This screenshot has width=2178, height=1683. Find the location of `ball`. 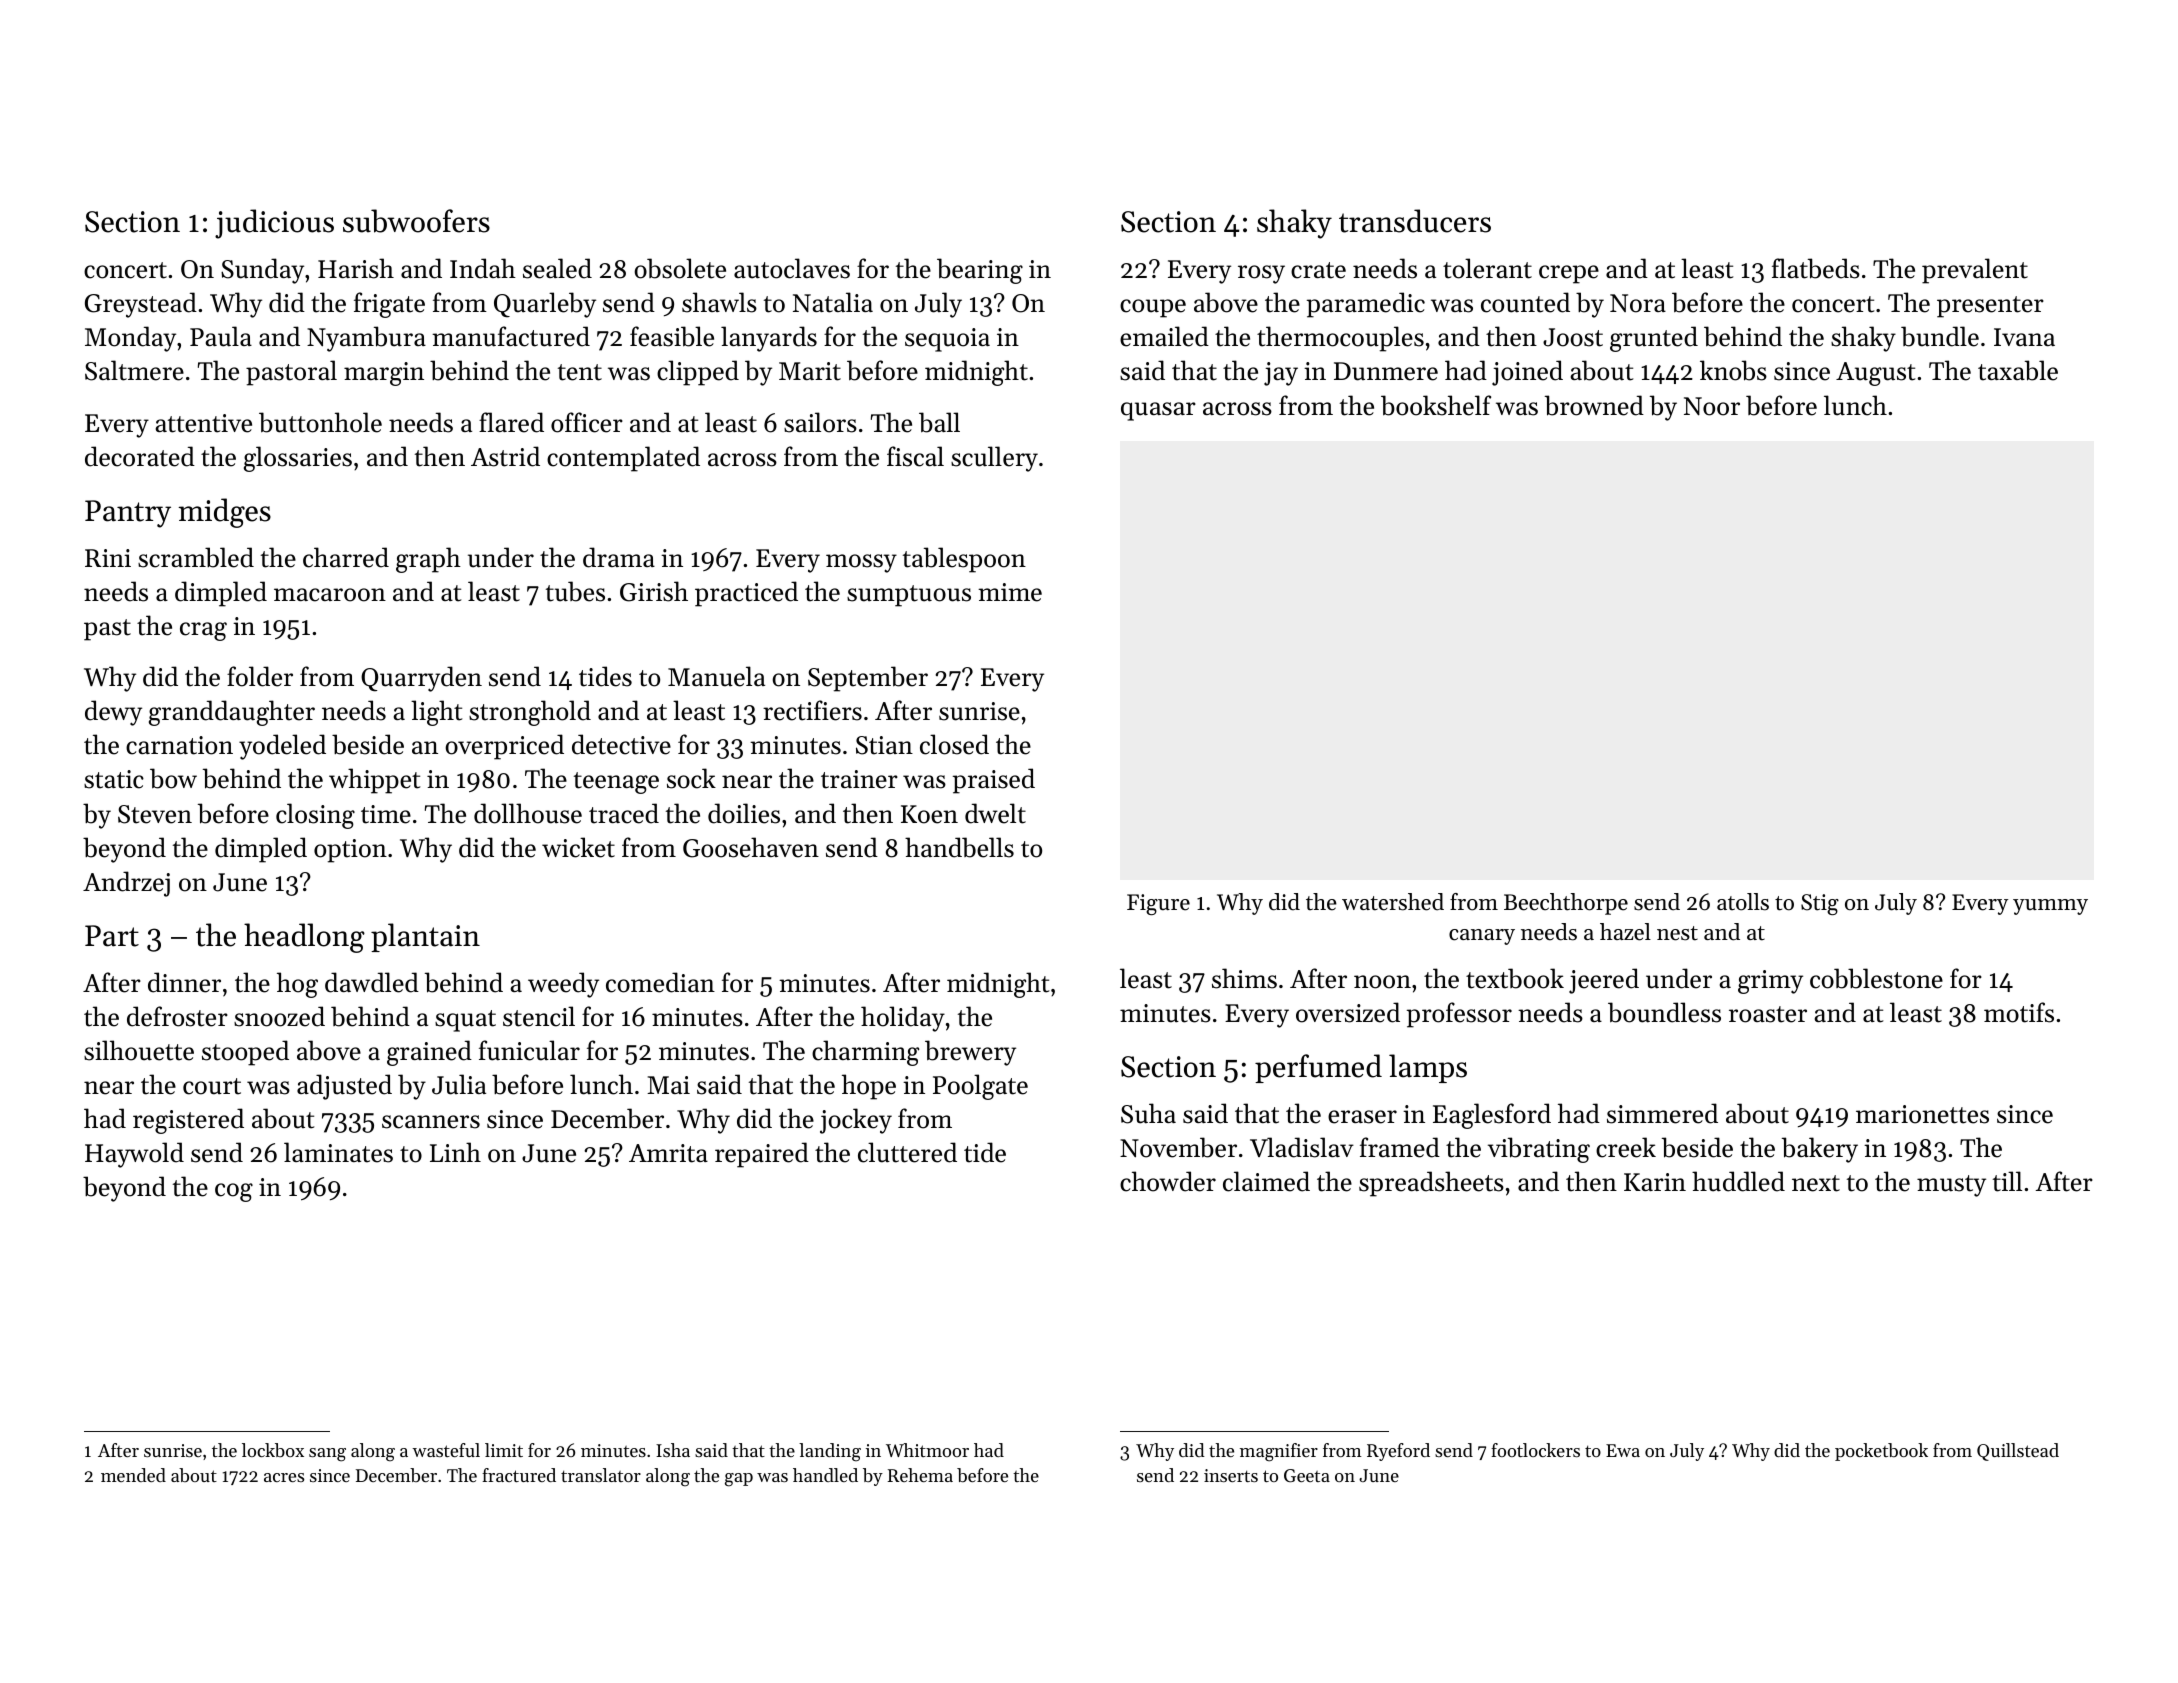

ball is located at coordinates (939, 422).
